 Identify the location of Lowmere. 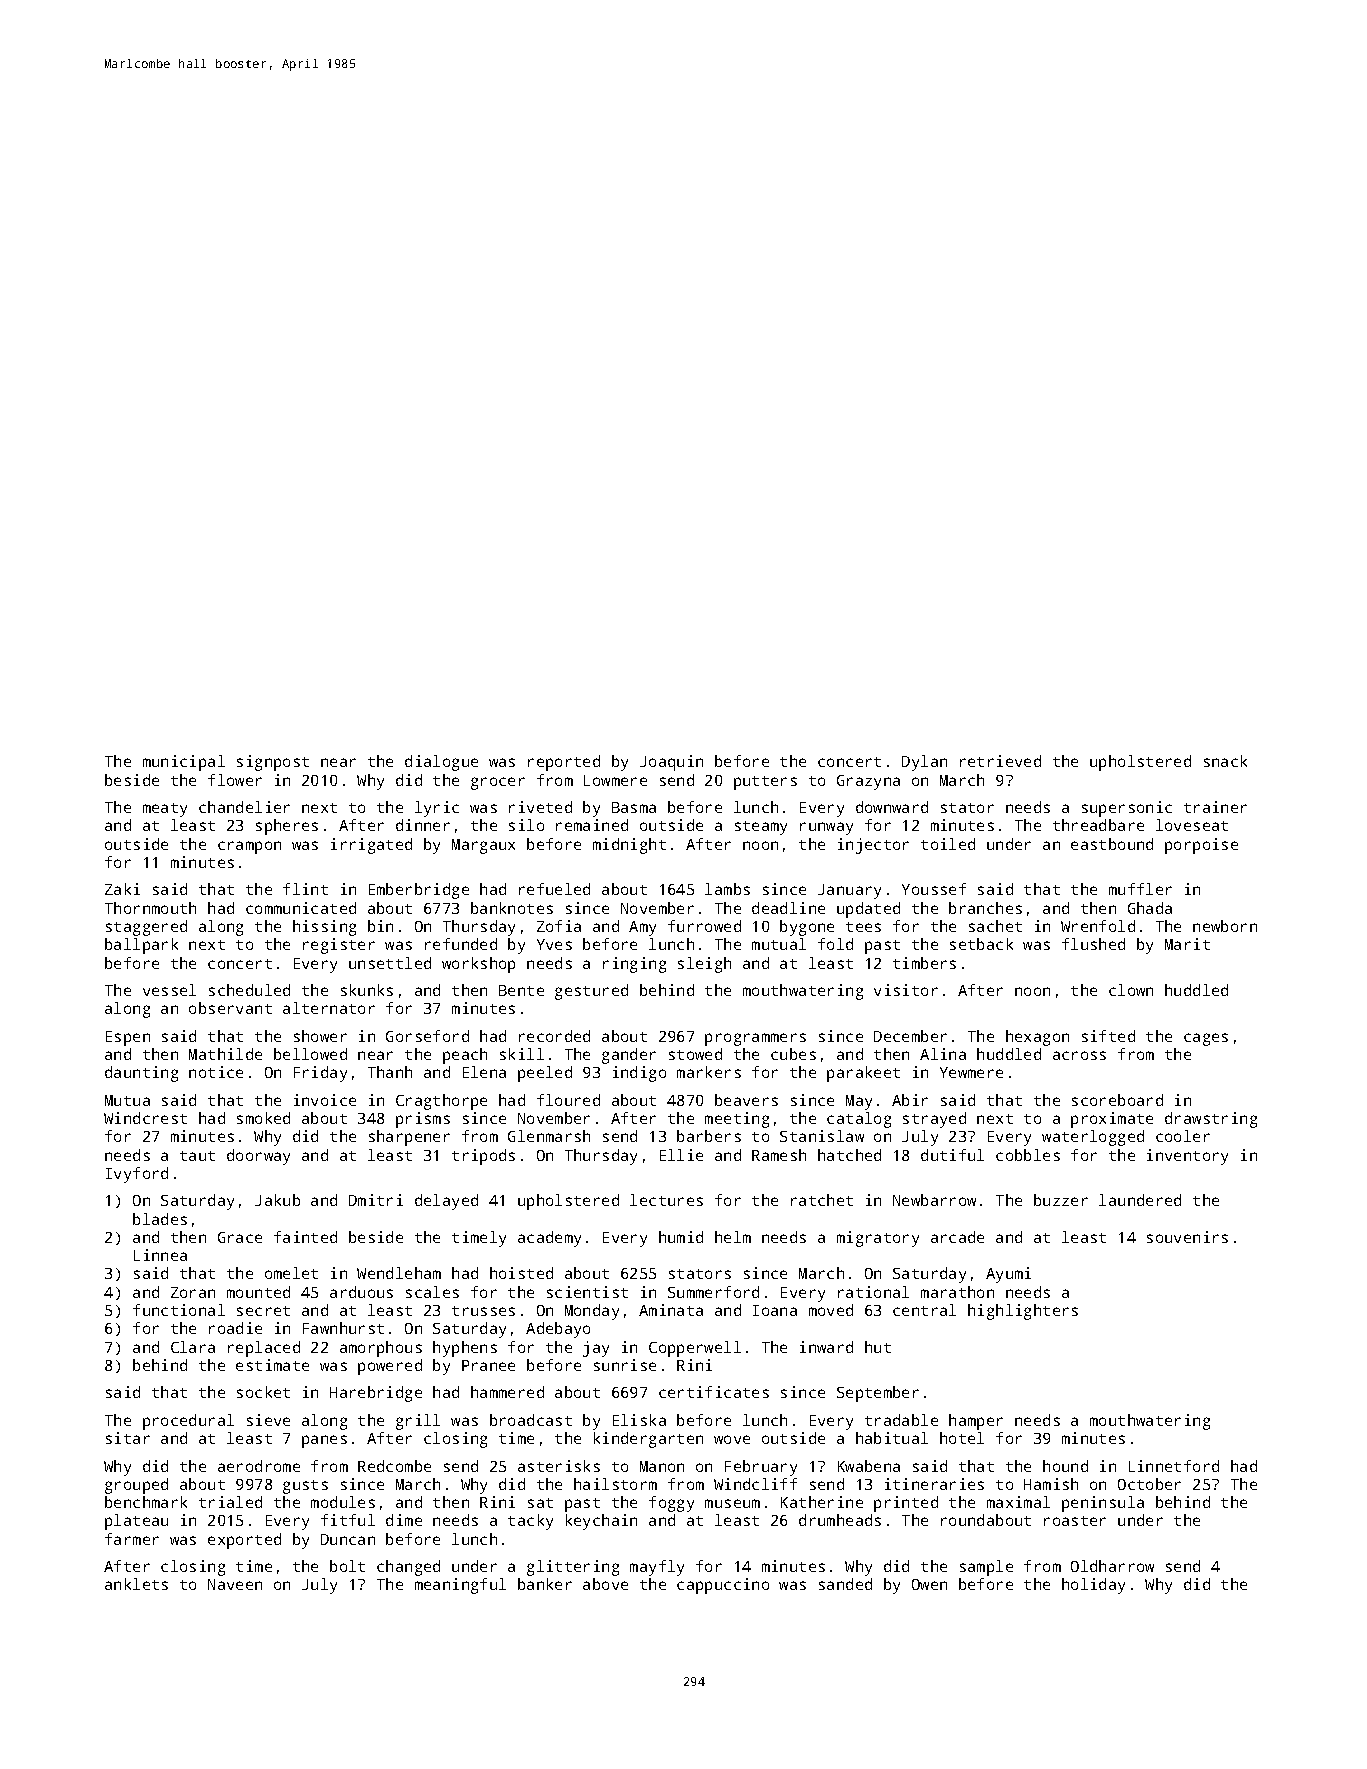
(615, 780).
